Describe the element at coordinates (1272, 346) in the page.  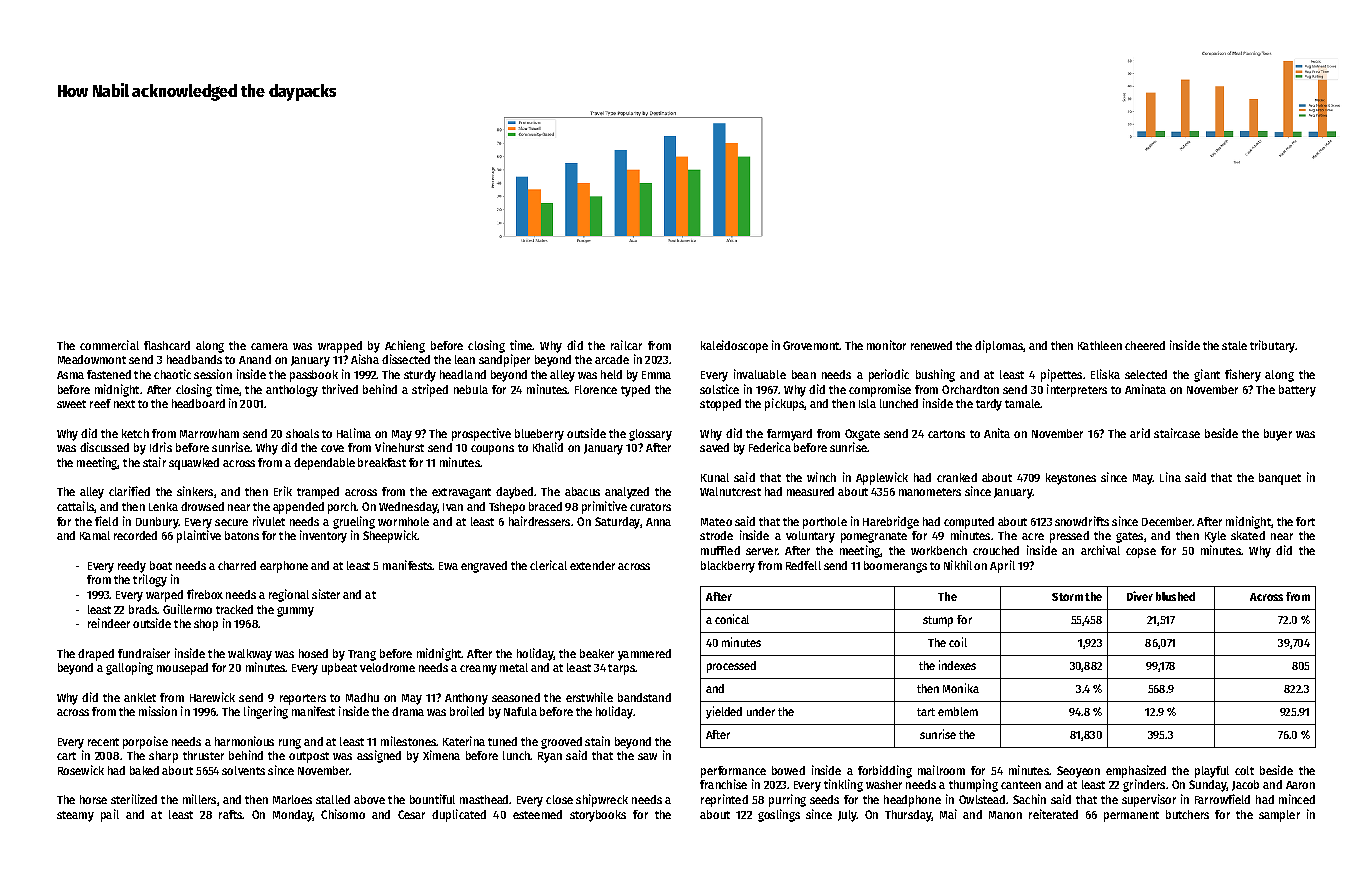
I see `tributary` at that location.
